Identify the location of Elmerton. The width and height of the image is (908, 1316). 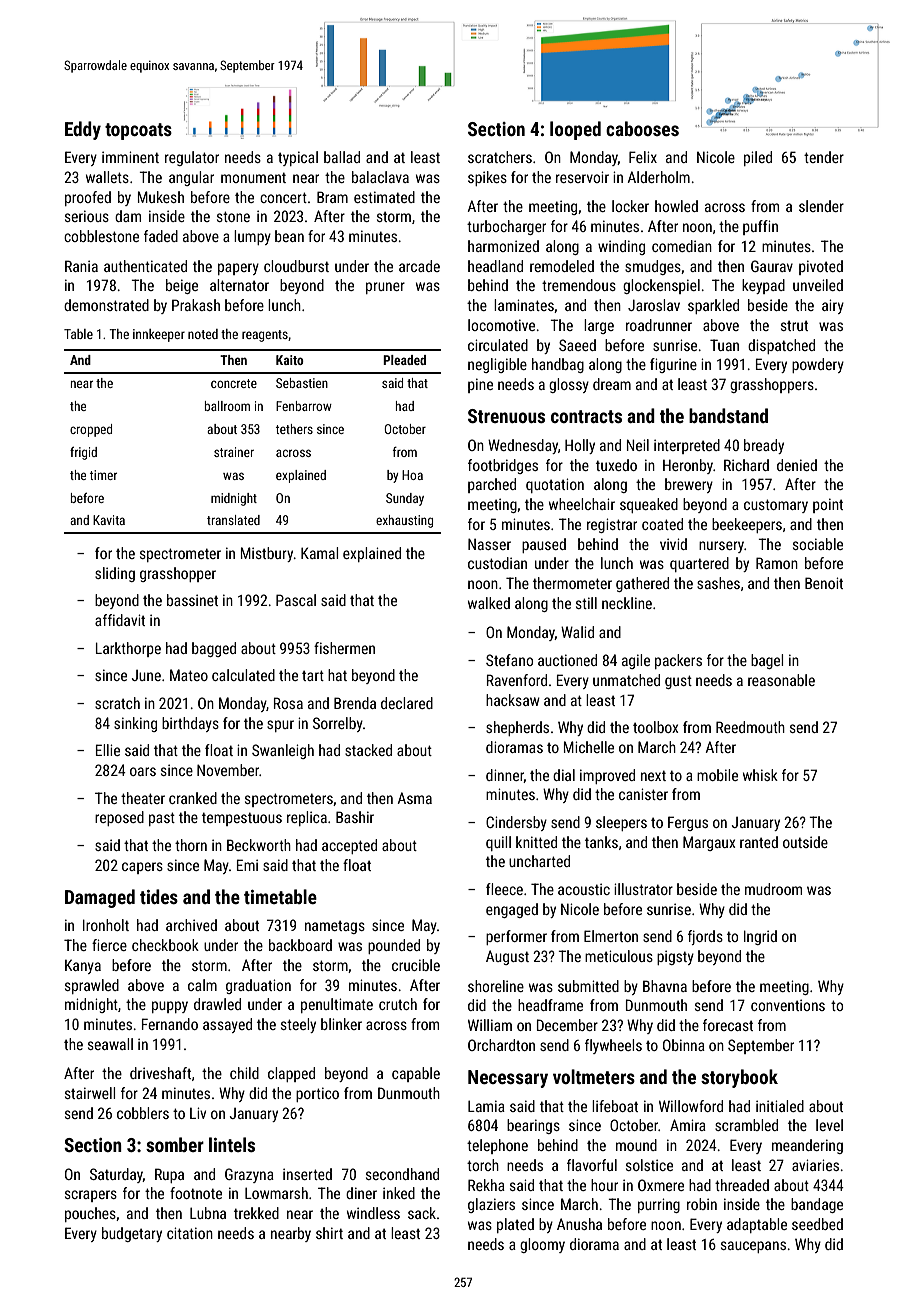
(611, 936).
